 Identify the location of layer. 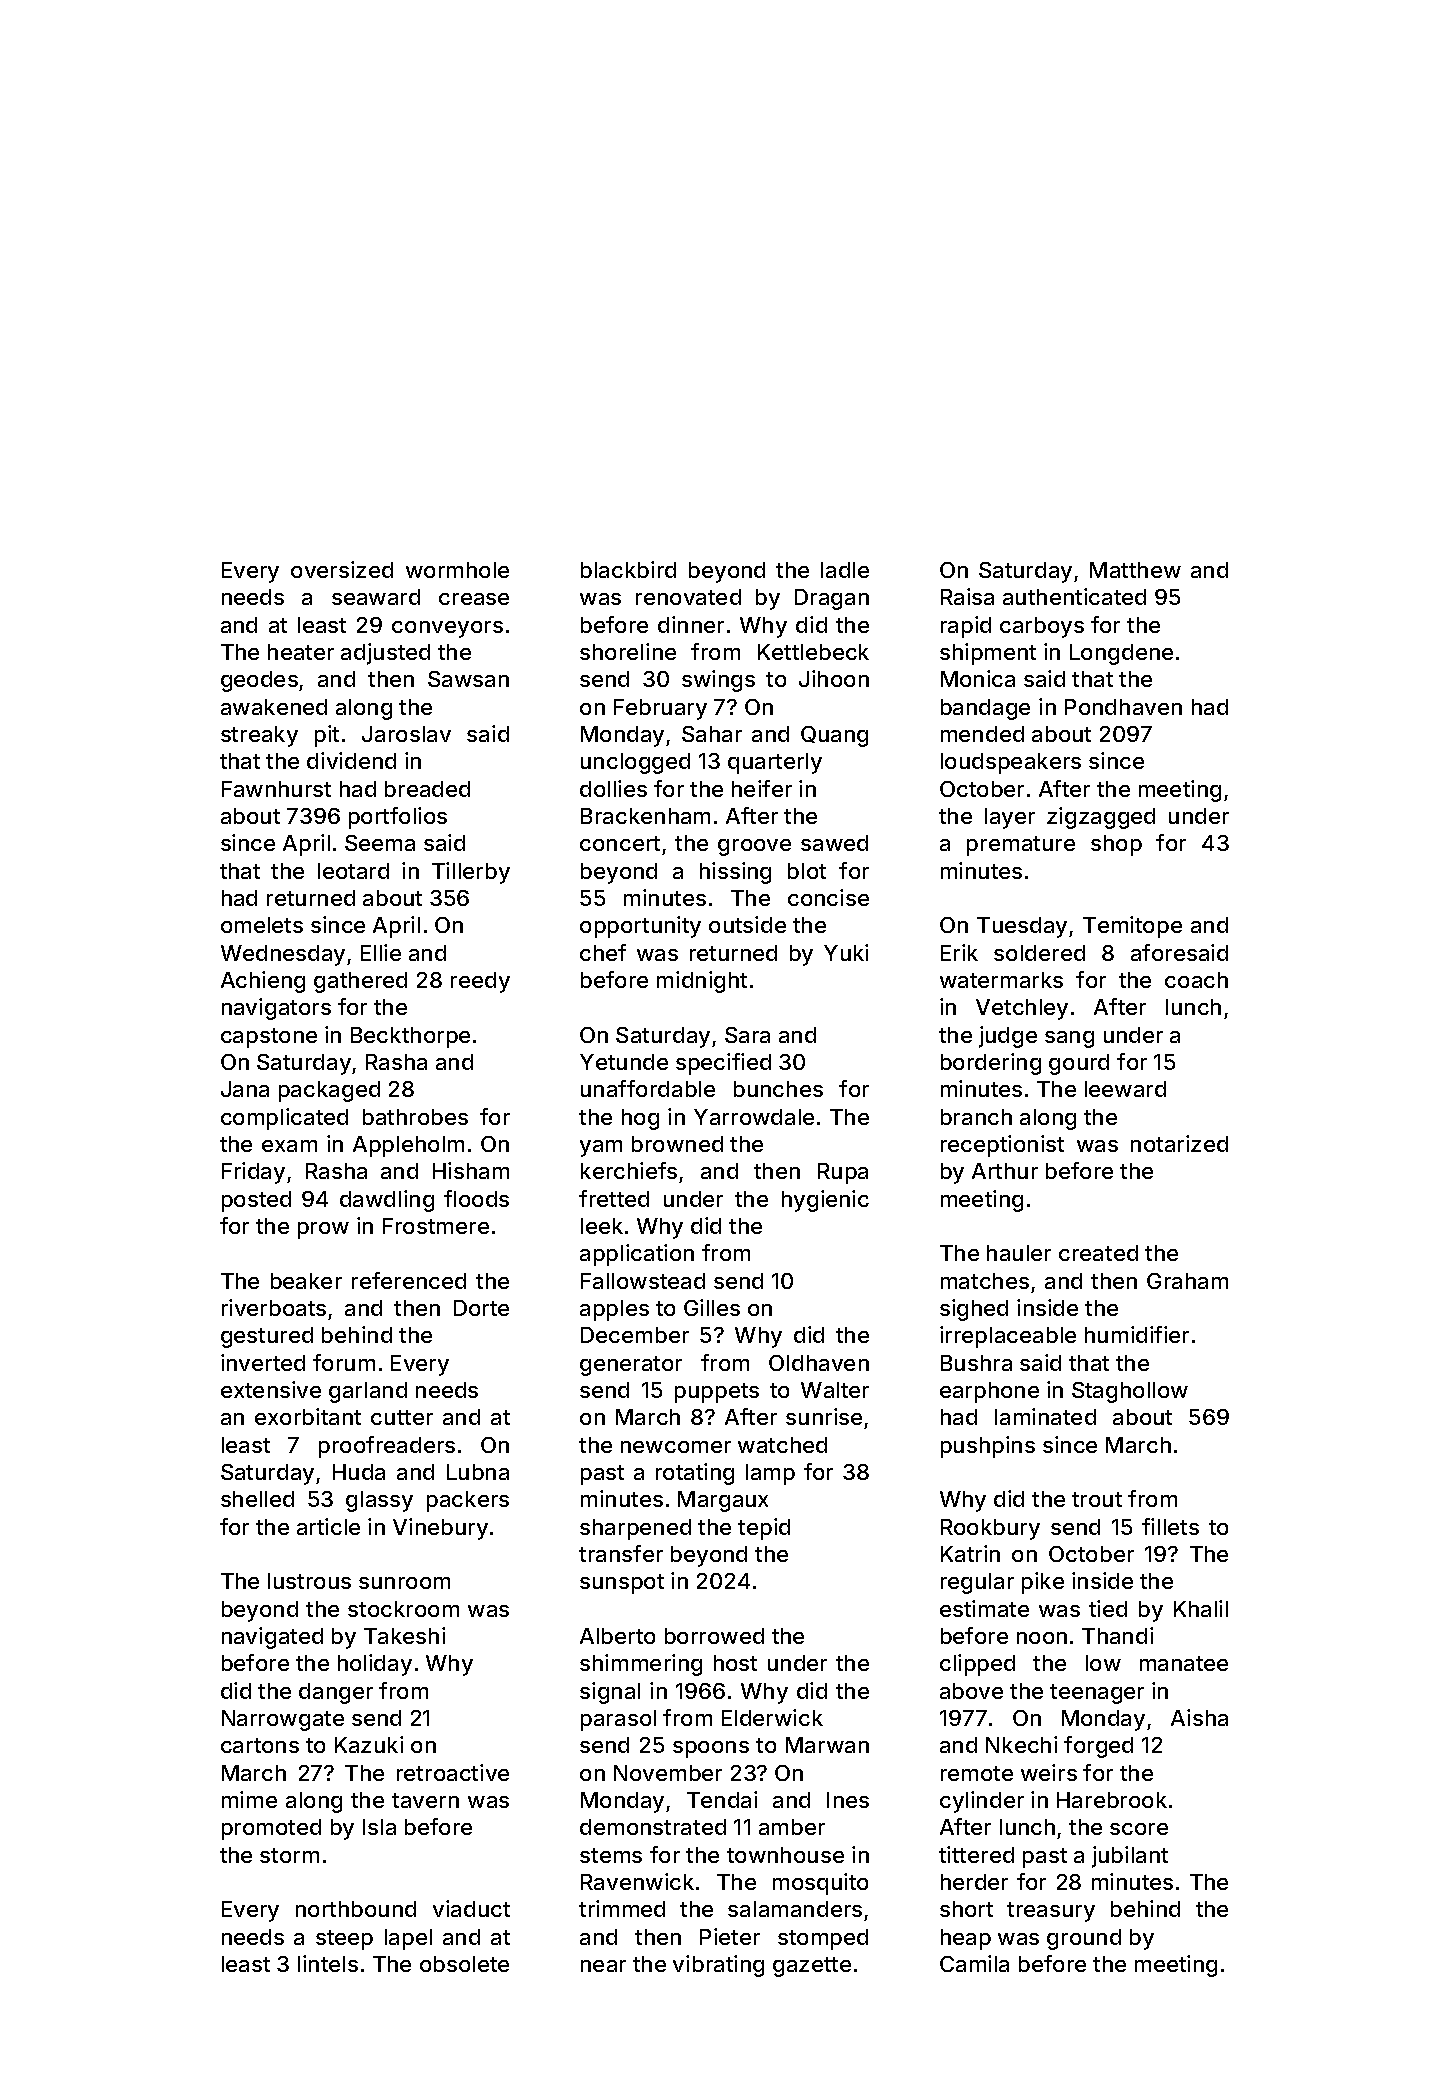
(1010, 818).
